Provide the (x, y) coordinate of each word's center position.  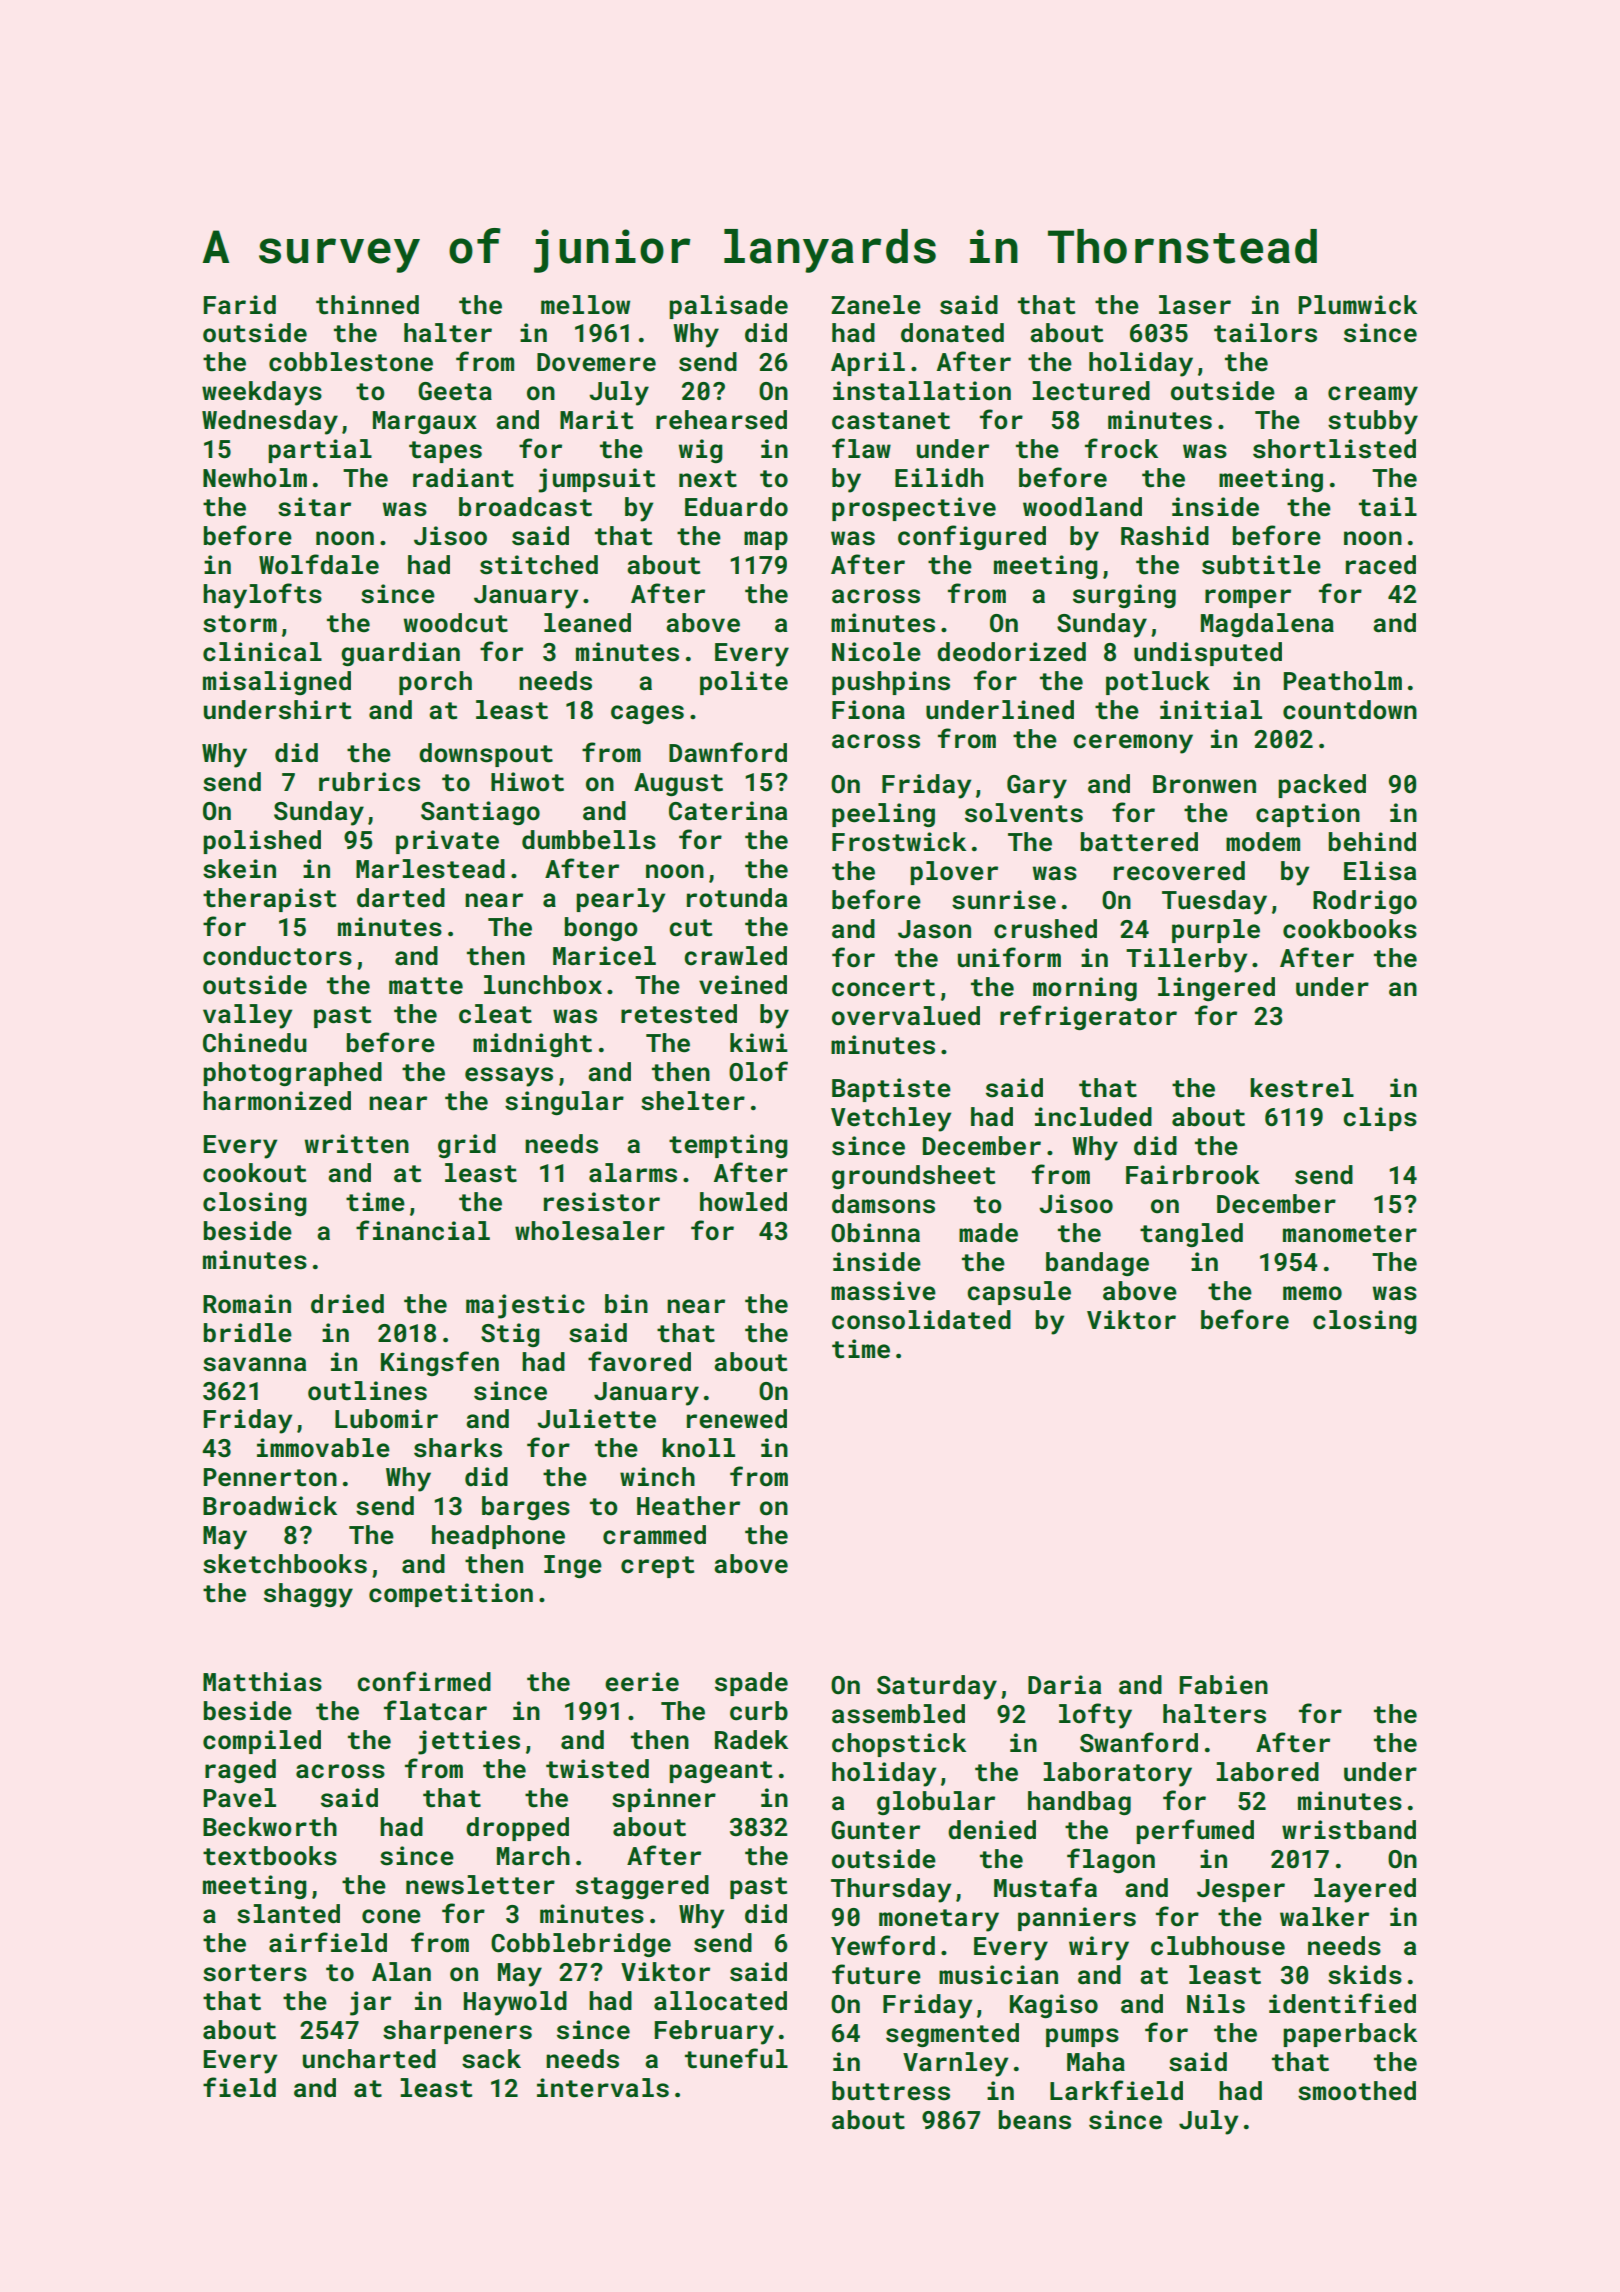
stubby (1373, 422)
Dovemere (596, 362)
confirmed (424, 1681)
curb (759, 1711)
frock (1121, 448)
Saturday (937, 1687)
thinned (367, 305)
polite (744, 683)
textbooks (270, 1856)
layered (1365, 1890)
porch (435, 683)
